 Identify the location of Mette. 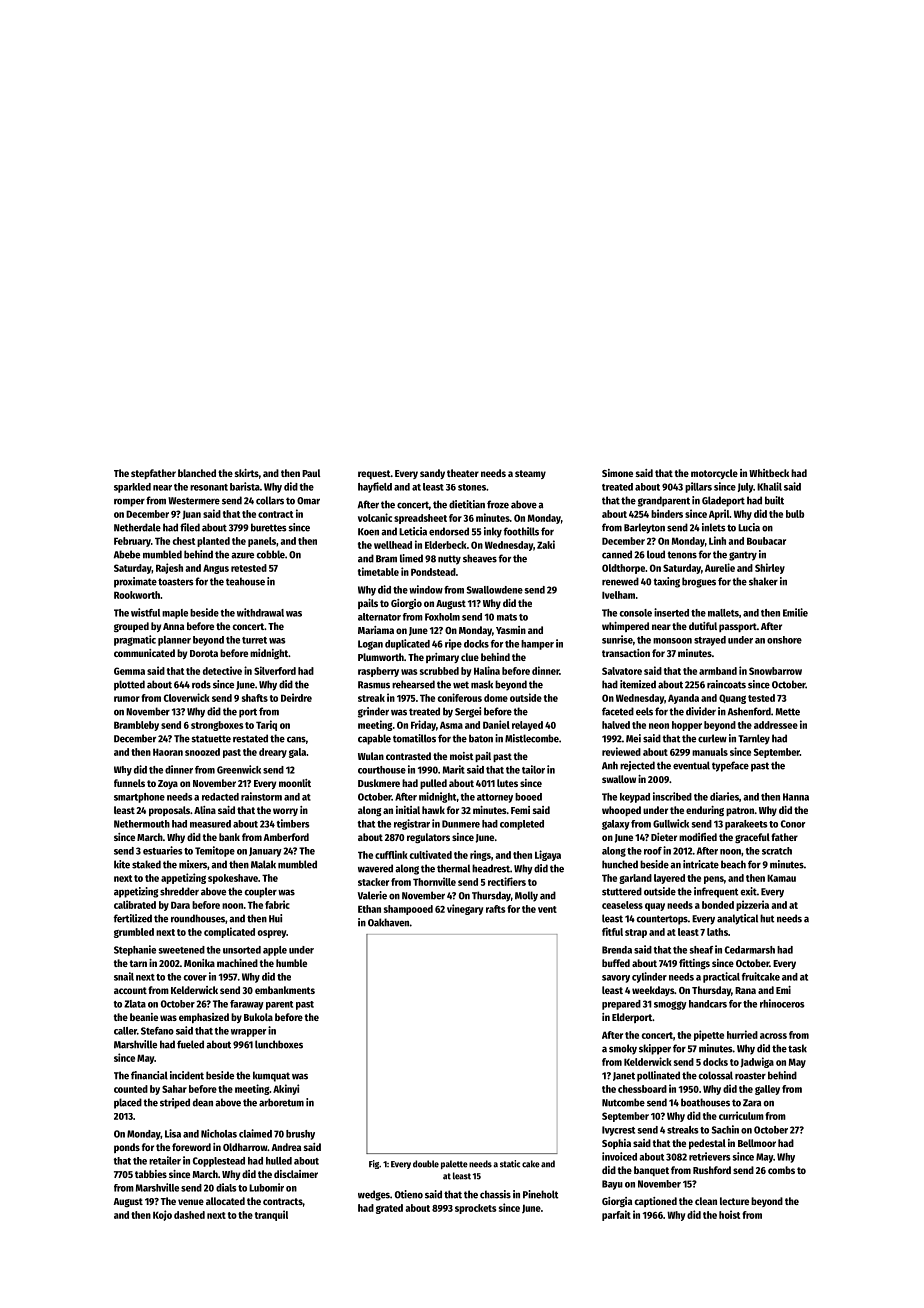
(788, 712).
